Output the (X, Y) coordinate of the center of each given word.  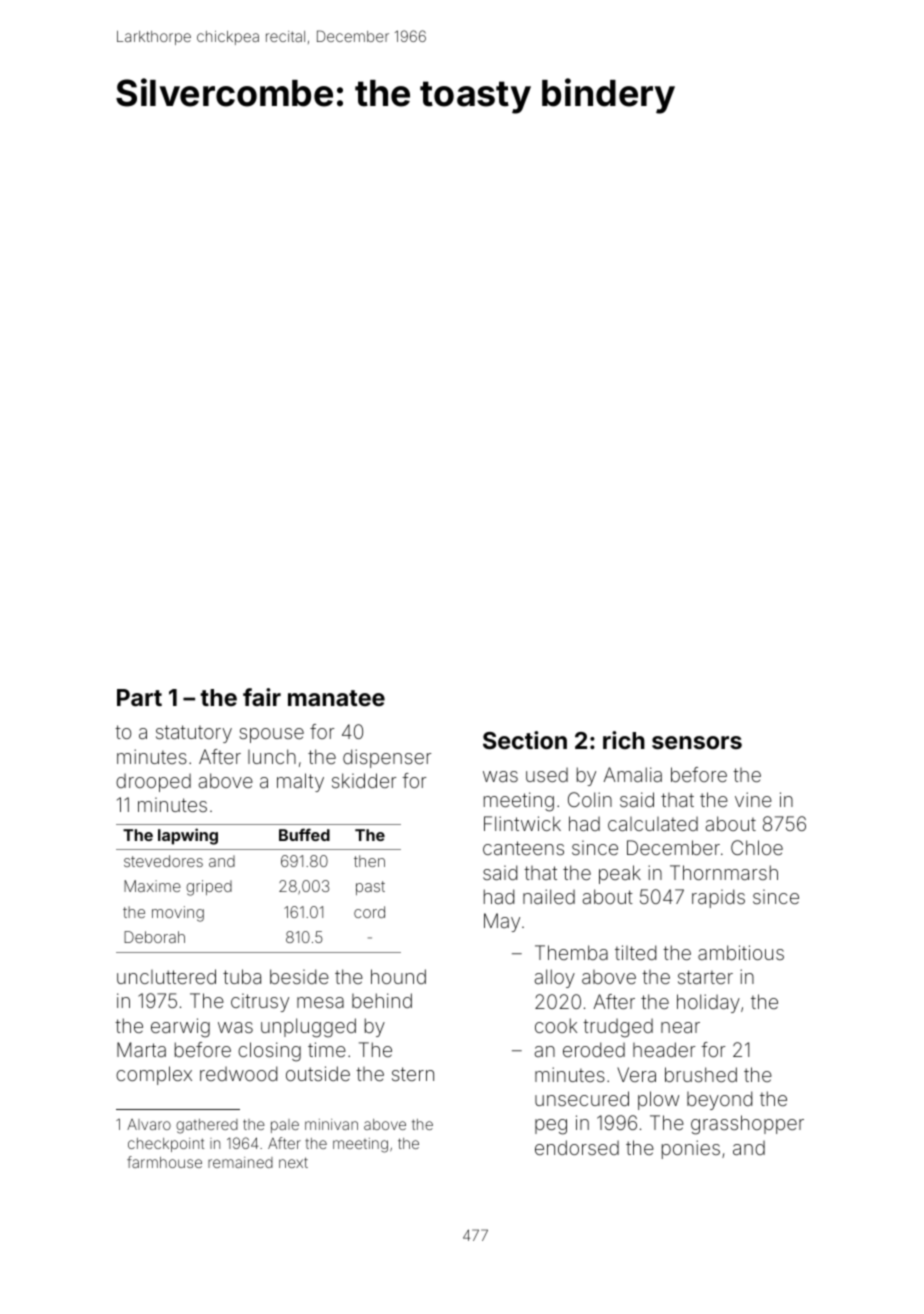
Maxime (152, 886)
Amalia (633, 774)
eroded (594, 1049)
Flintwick (522, 823)
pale (285, 1126)
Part (139, 697)
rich (624, 740)
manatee (336, 698)
